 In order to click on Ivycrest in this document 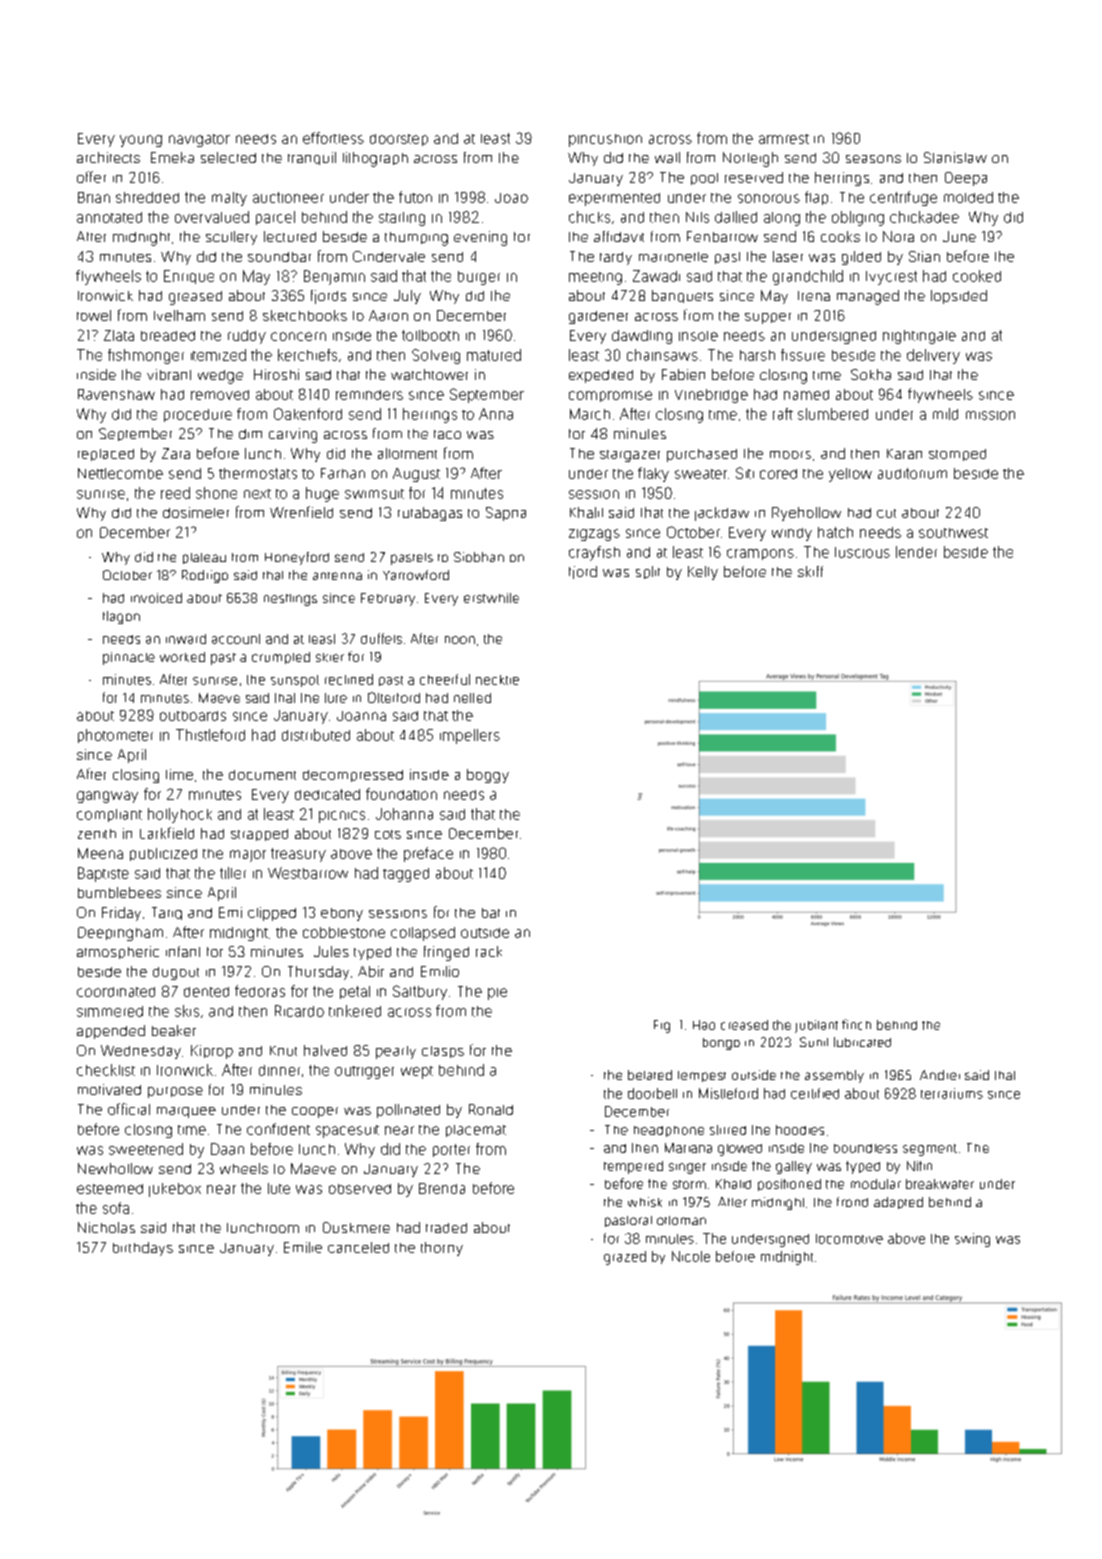, I will do `click(891, 278)`.
